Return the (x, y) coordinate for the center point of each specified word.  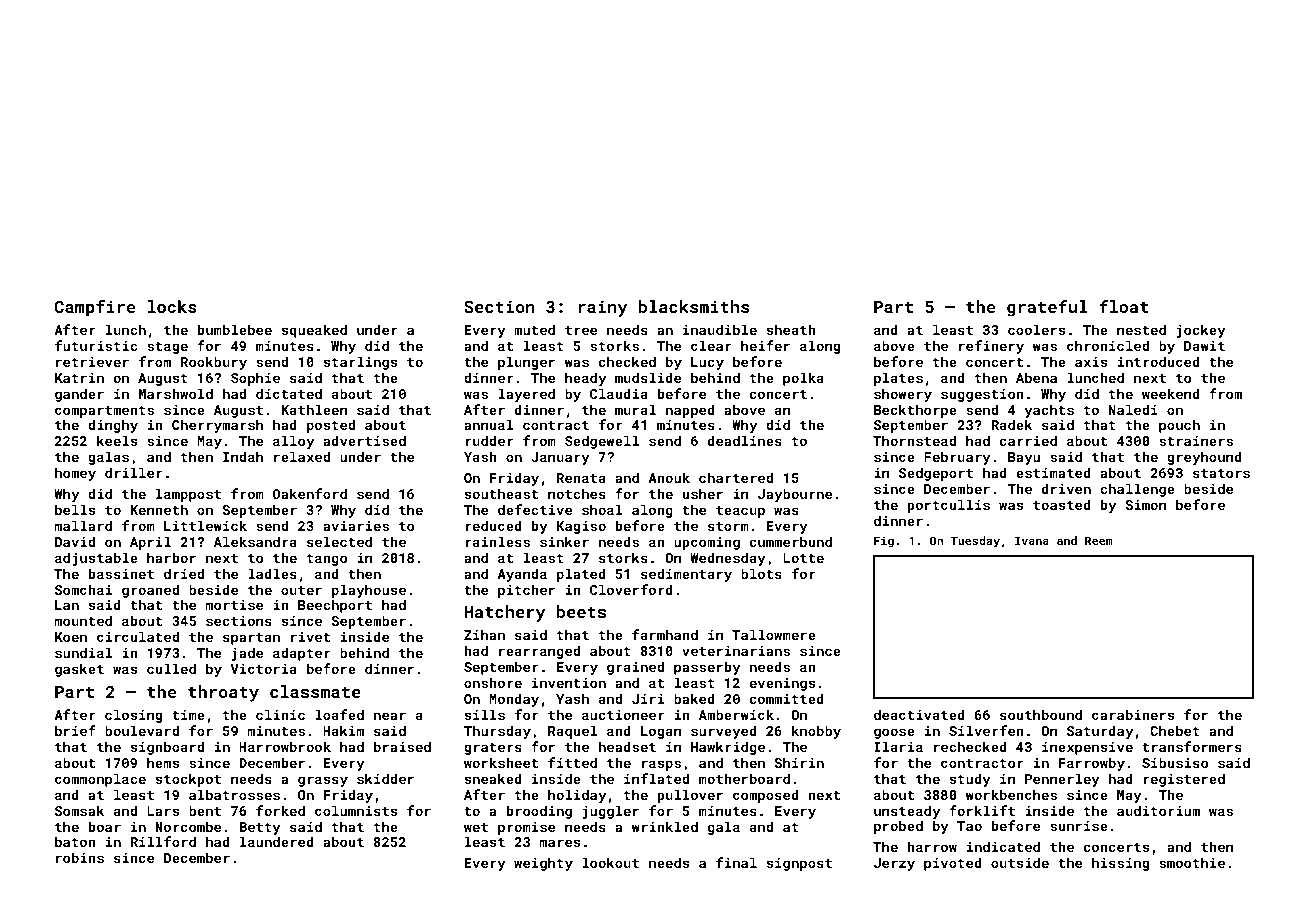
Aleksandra (255, 541)
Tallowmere (774, 634)
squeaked (314, 331)
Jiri (648, 699)
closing (133, 716)
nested (1141, 329)
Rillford (163, 841)
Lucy (707, 363)
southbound (1041, 714)
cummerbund (791, 541)
